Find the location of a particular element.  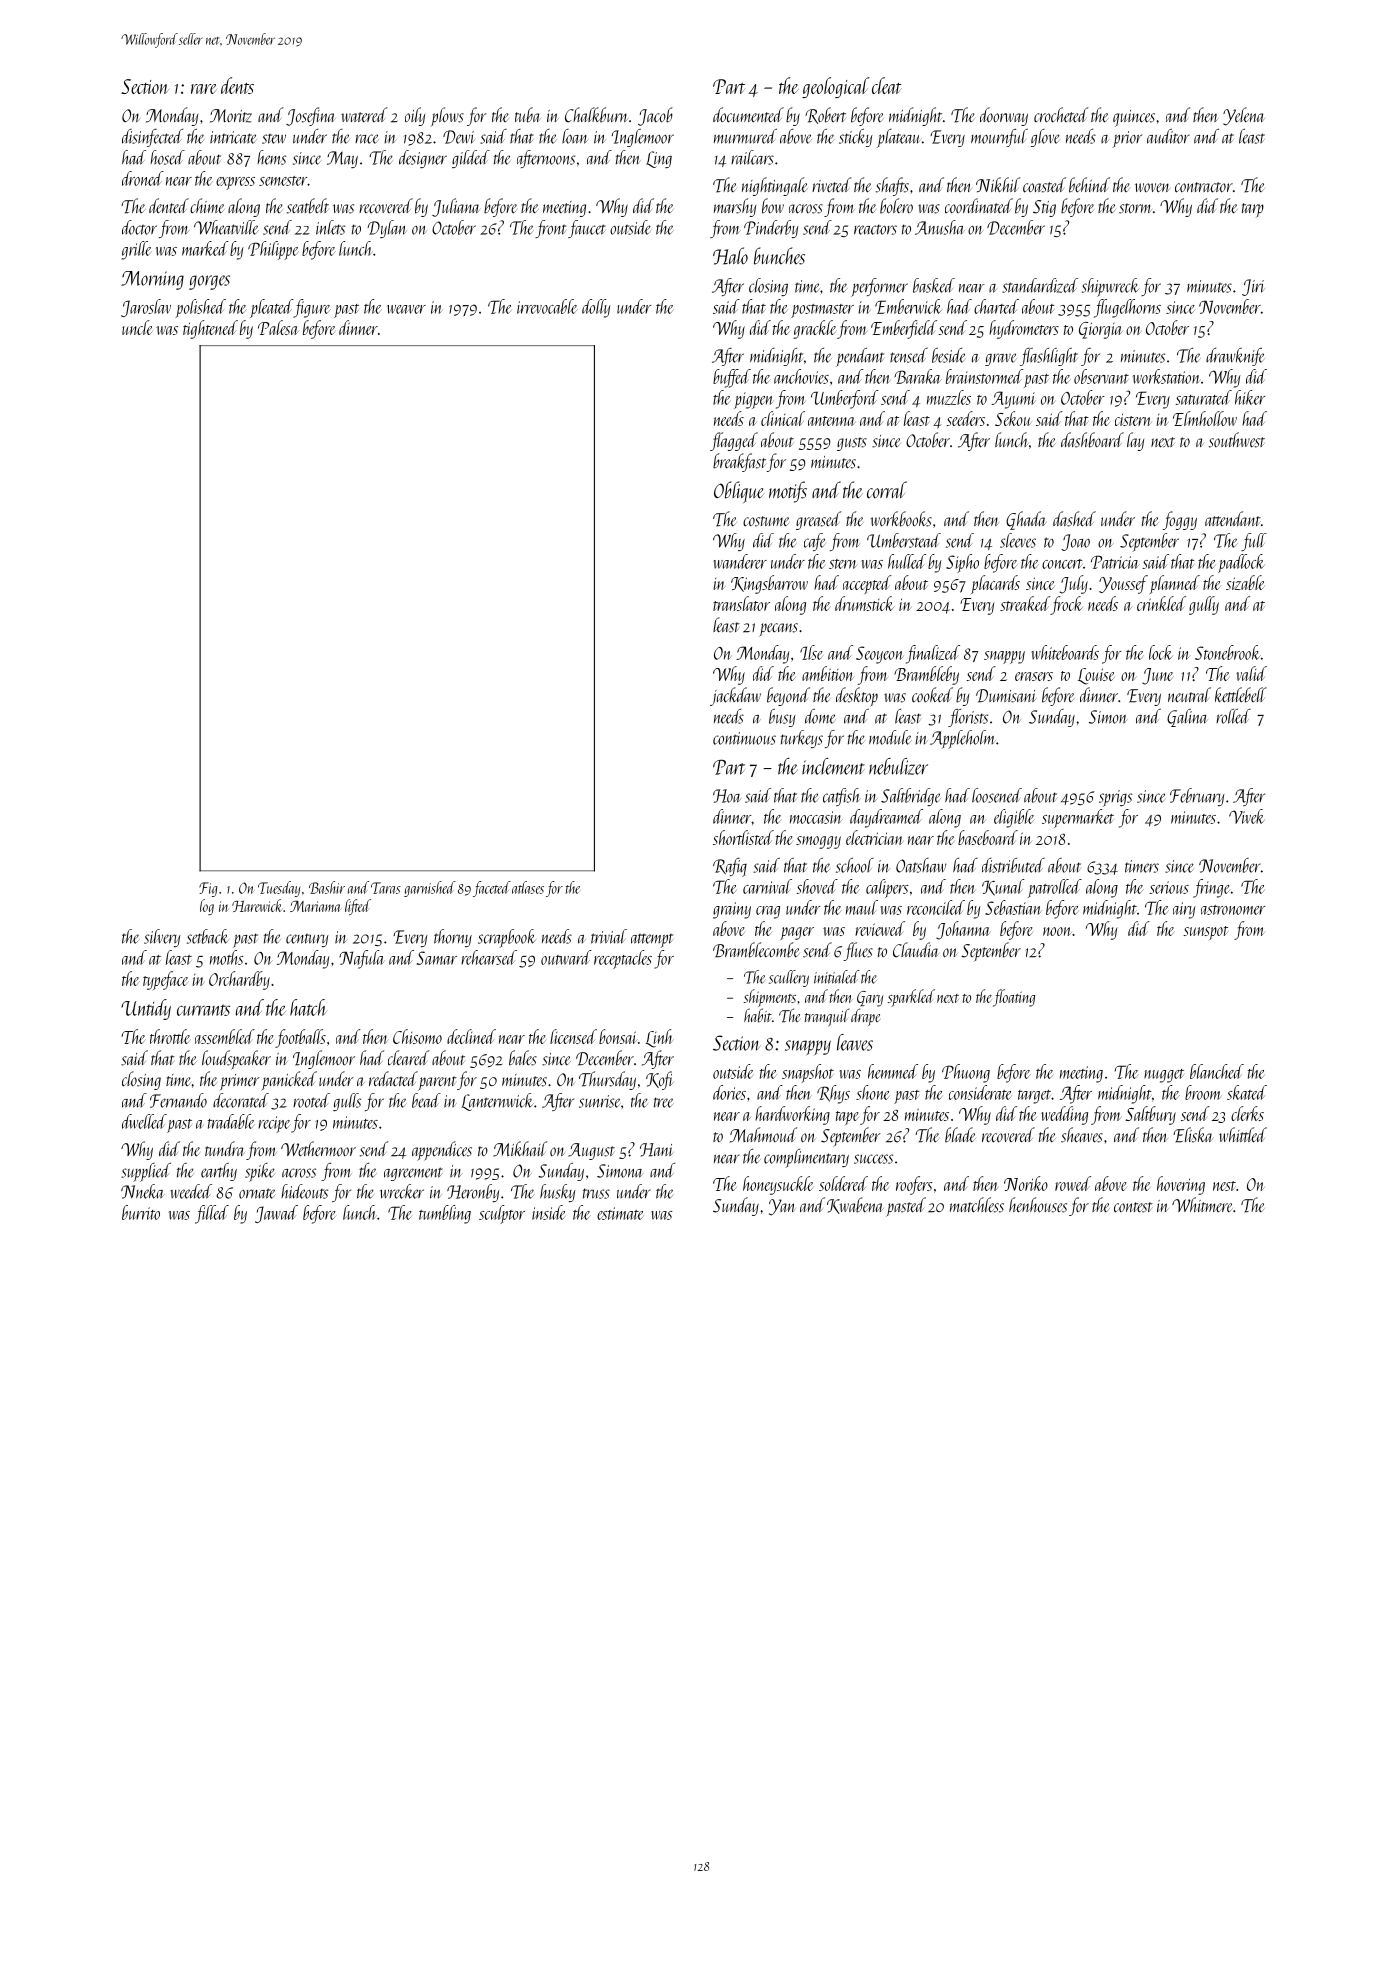

Dylan is located at coordinates (386, 229).
